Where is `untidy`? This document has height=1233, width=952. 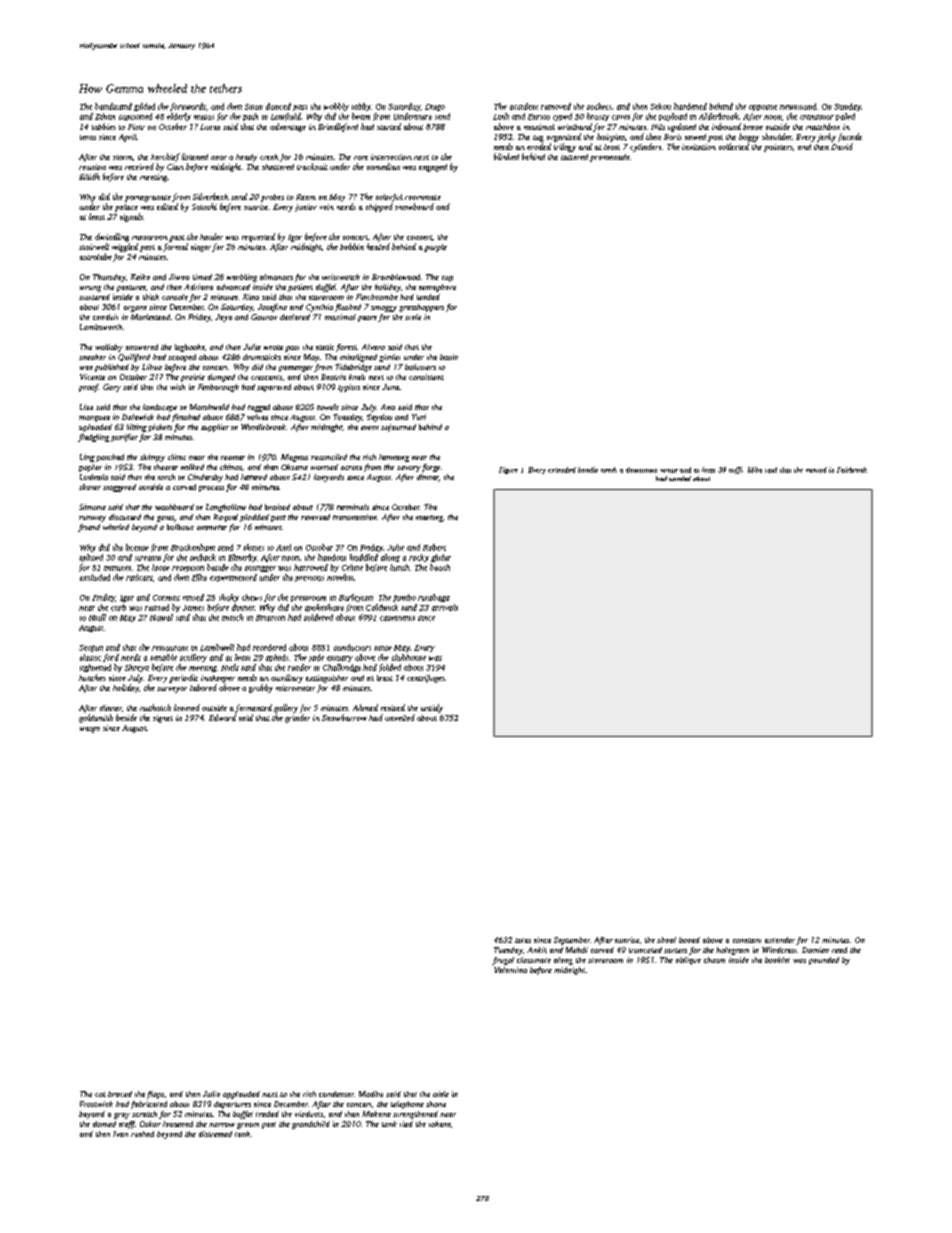 untidy is located at coordinates (432, 708).
